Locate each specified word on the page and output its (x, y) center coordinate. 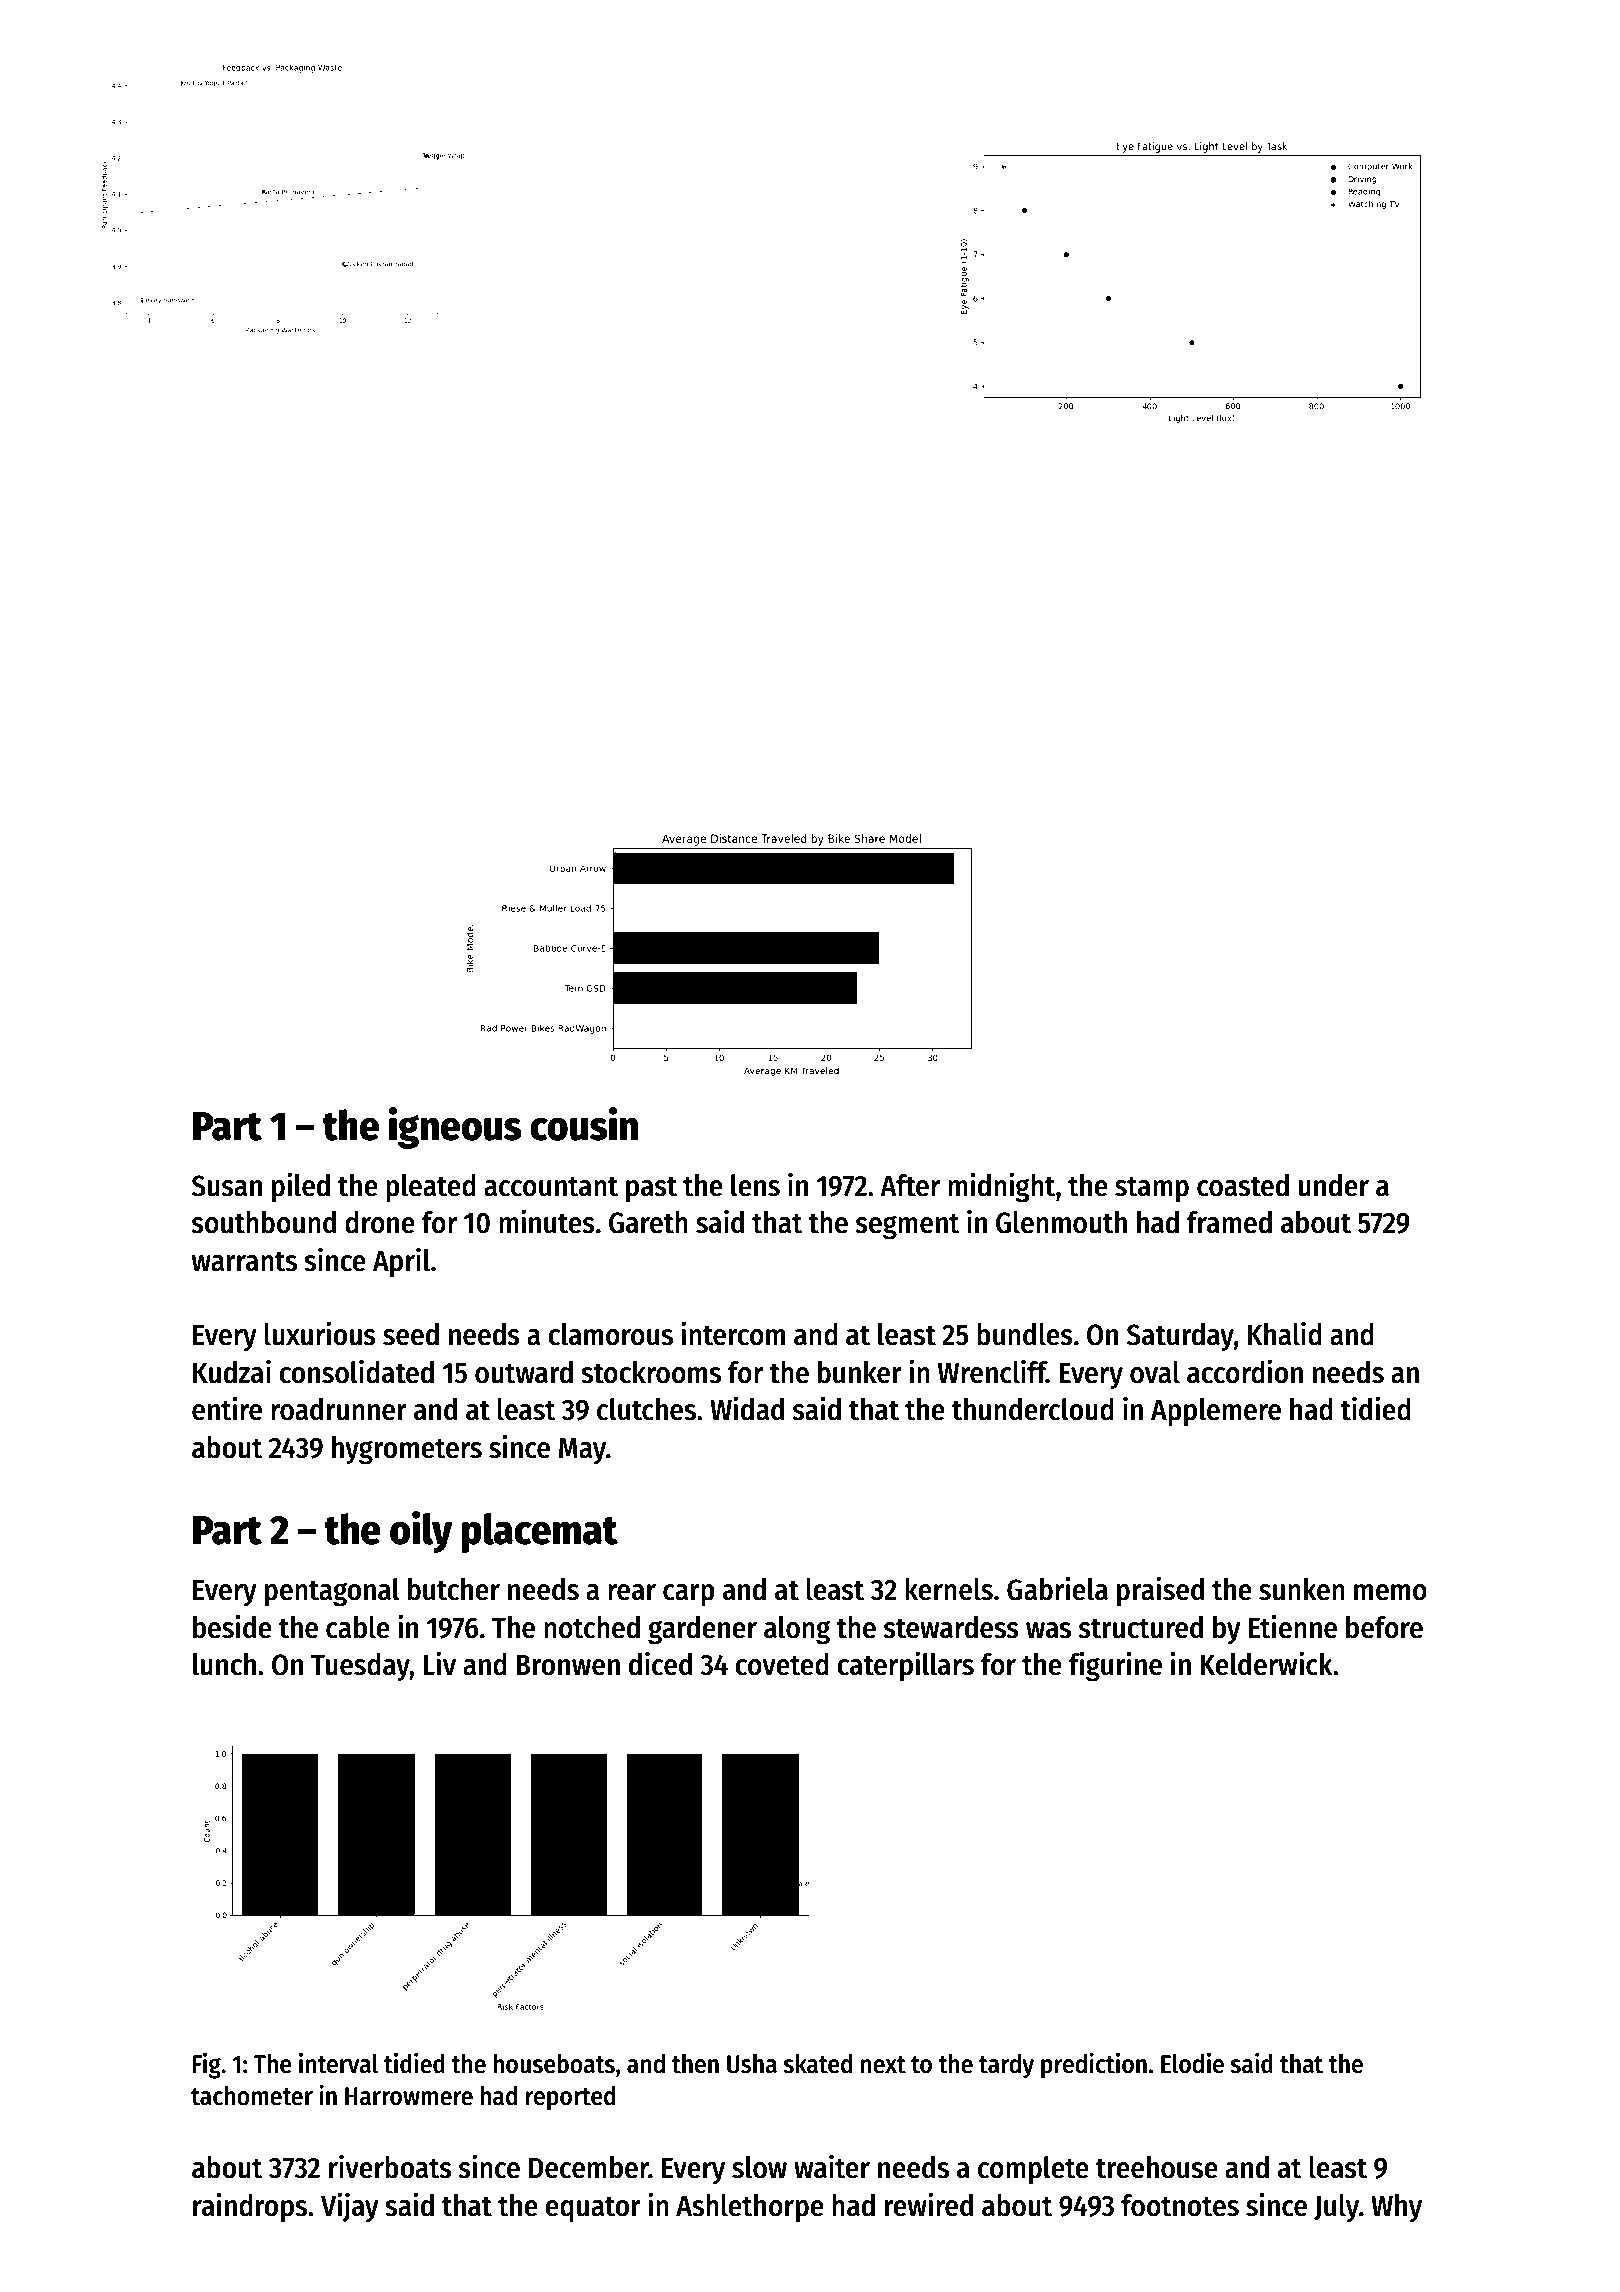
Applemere (1216, 1412)
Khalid (1285, 1333)
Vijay (350, 2207)
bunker (860, 1372)
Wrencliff (992, 1371)
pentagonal (332, 1592)
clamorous (610, 1334)
